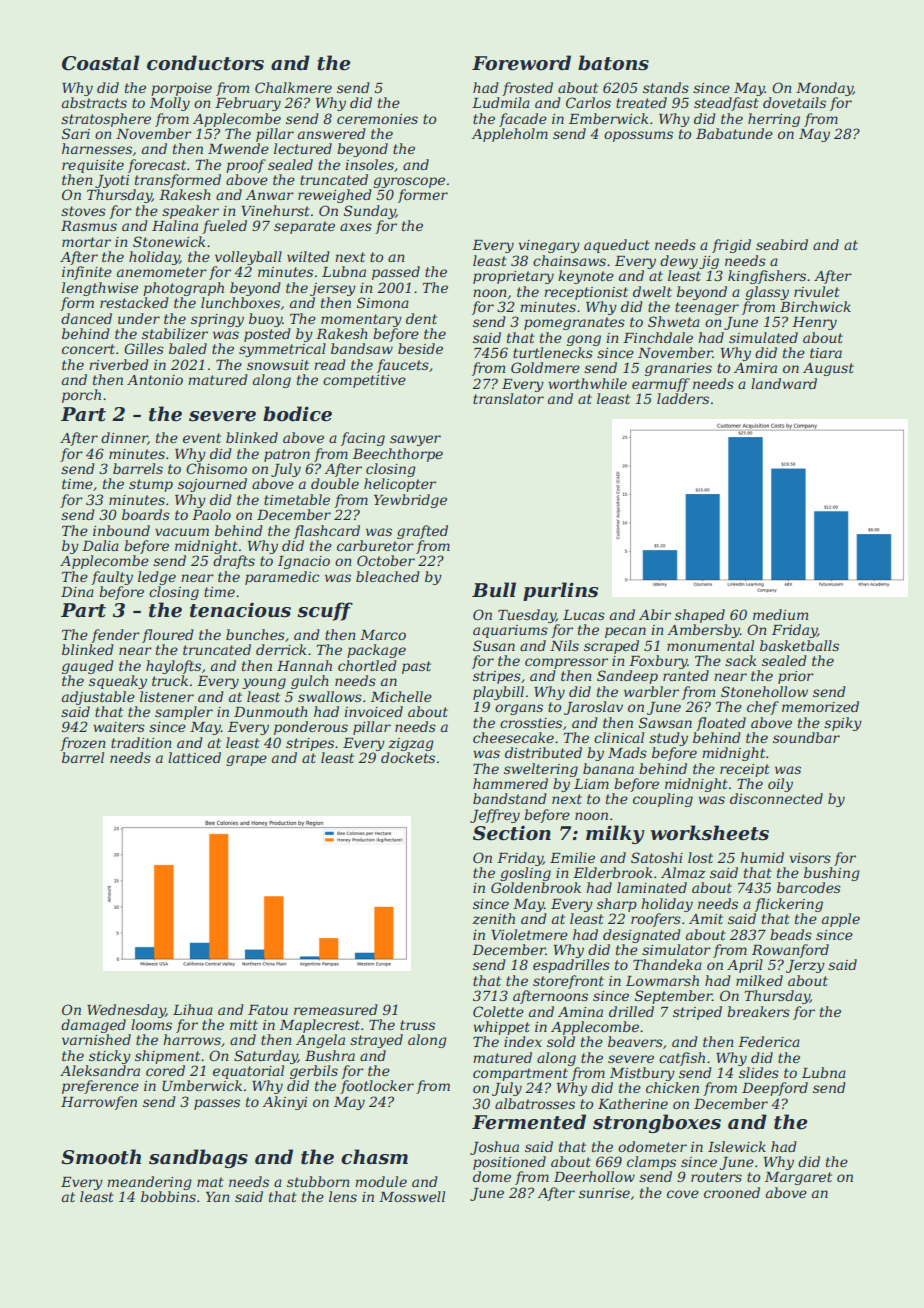 Image resolution: width=924 pixels, height=1308 pixels. Describe the element at coordinates (527, 89) in the document. I see `frosted` at that location.
